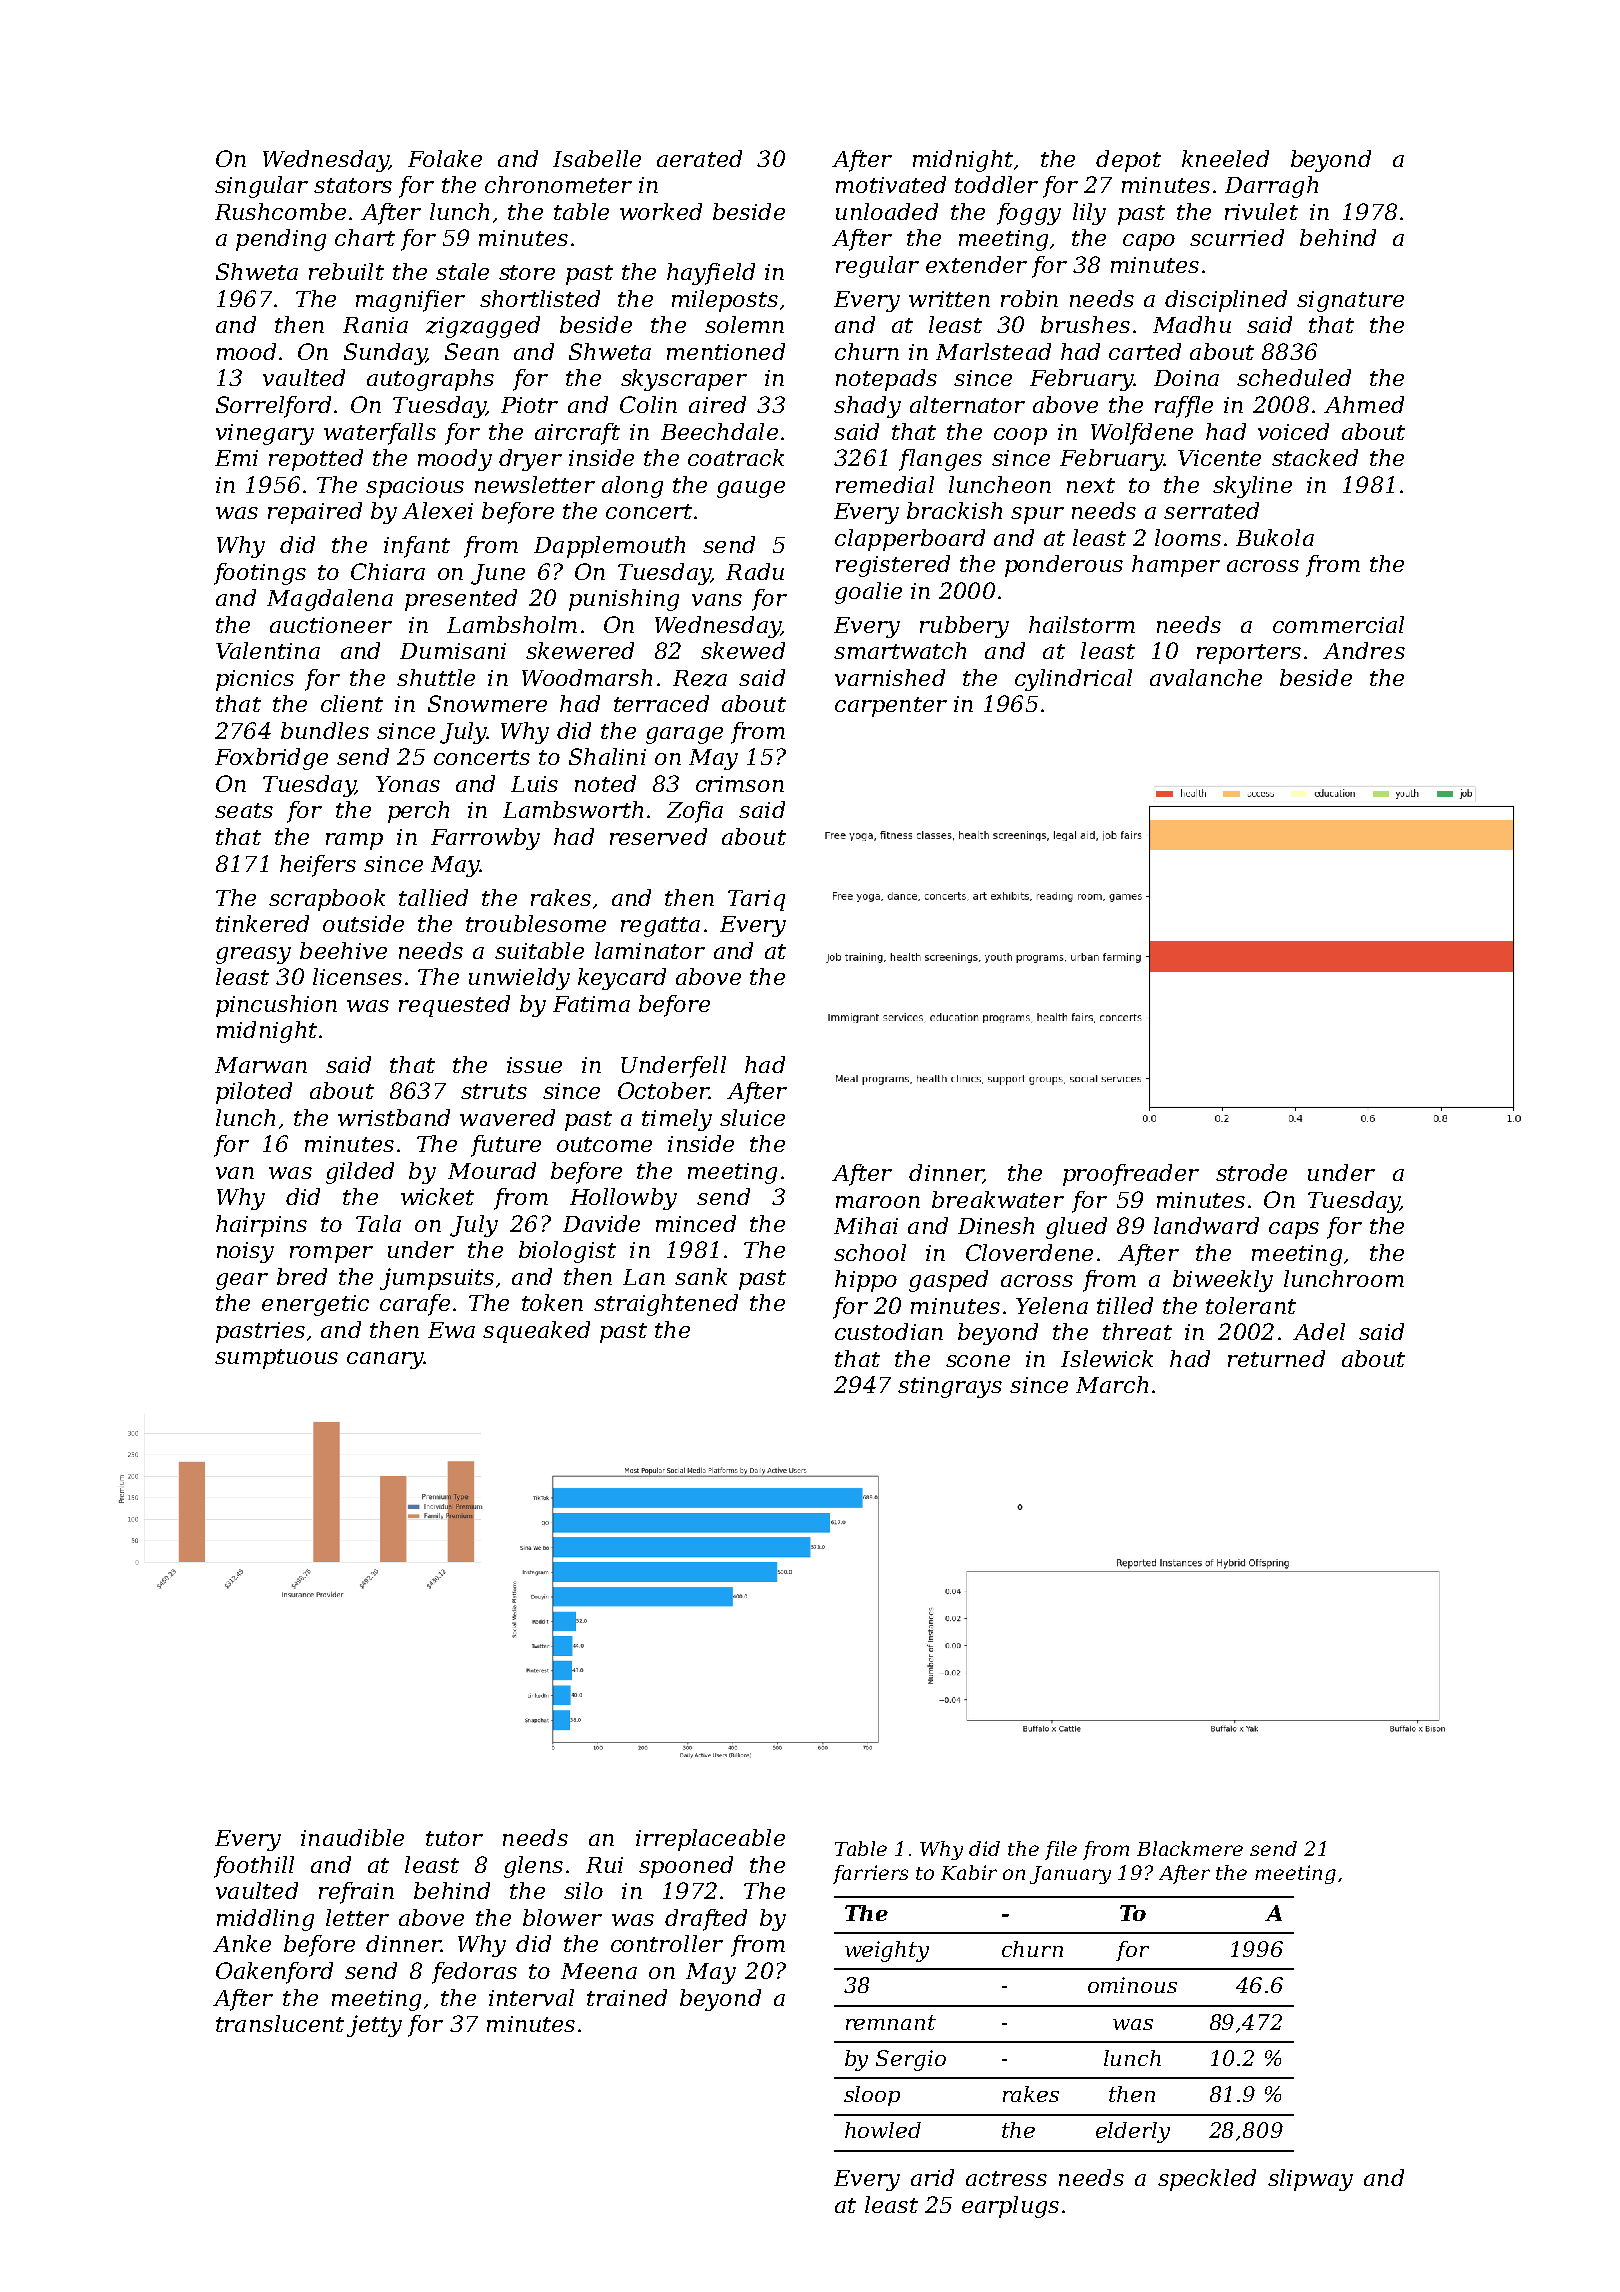 This screenshot has height=2292, width=1620. I want to click on proofreader, so click(1131, 1175).
